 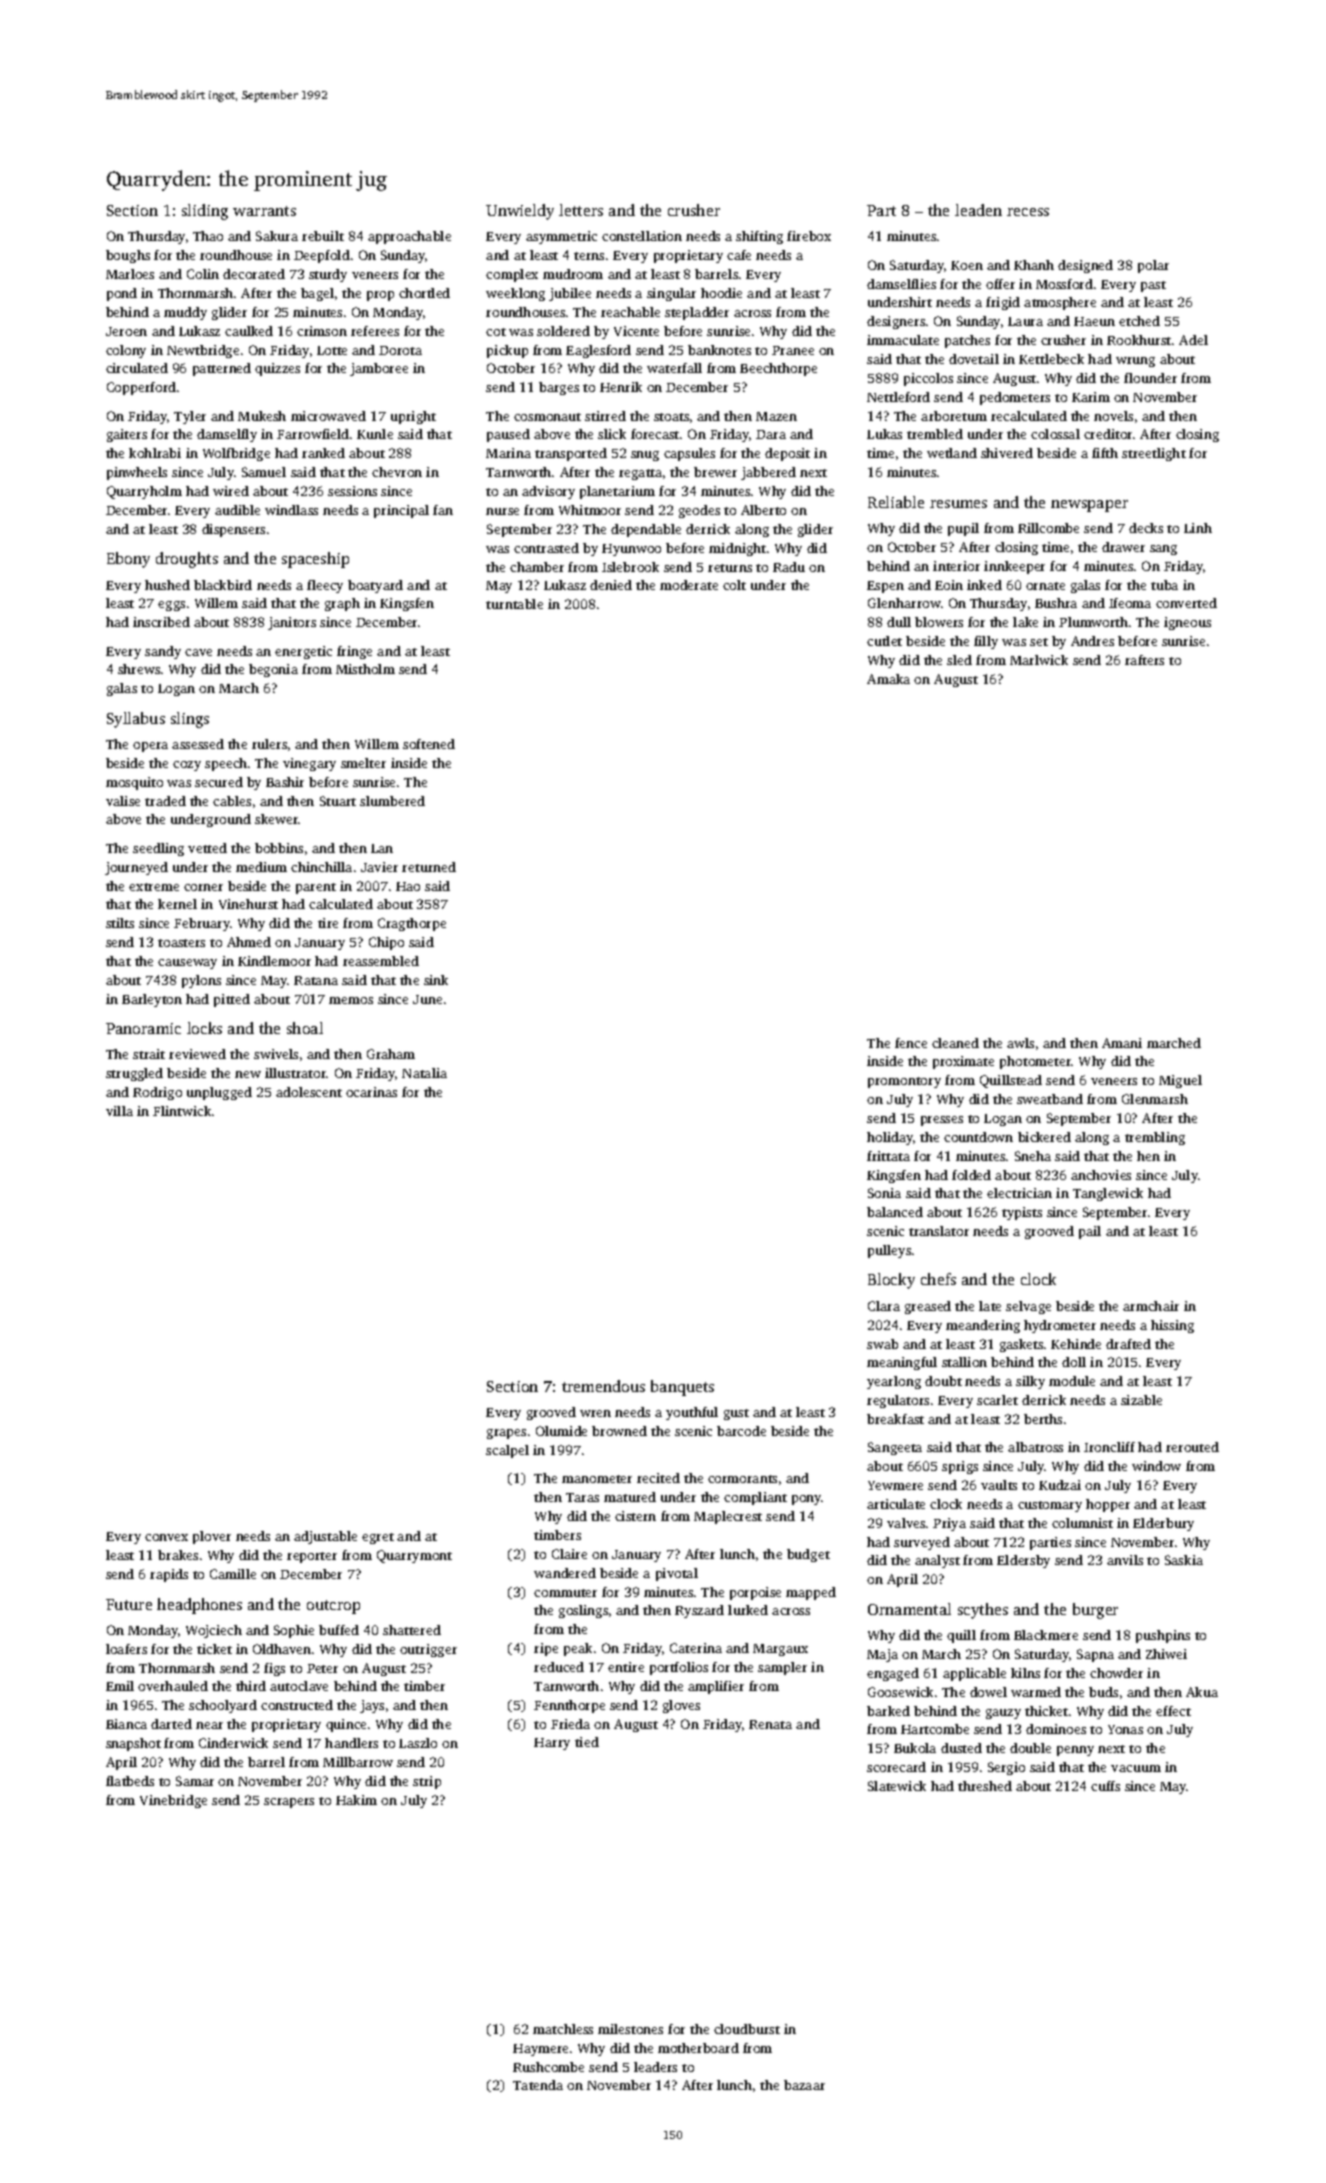 What do you see at coordinates (429, 744) in the document?
I see `softened` at bounding box center [429, 744].
